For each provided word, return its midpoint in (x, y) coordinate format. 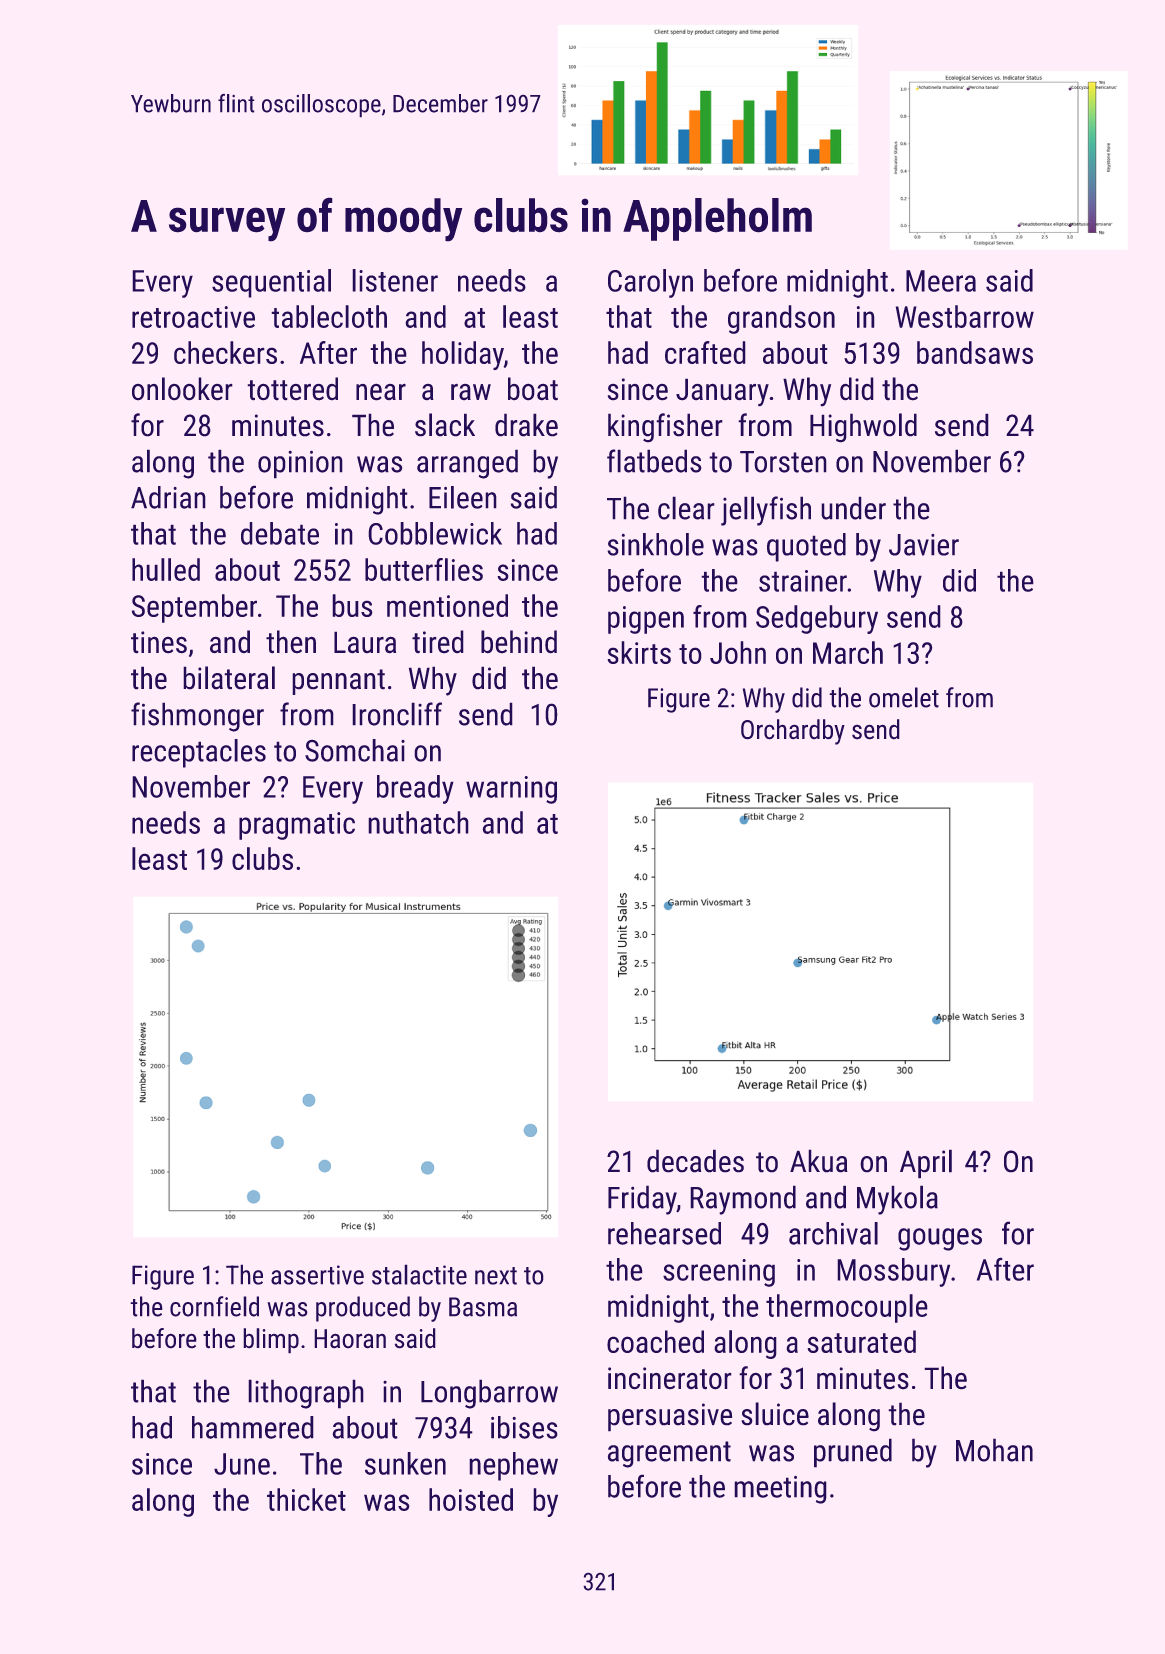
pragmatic (297, 826)
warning (511, 790)
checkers (225, 352)
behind (519, 642)
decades (695, 1161)
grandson (781, 319)
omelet (904, 697)
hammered (253, 1427)
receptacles (199, 753)
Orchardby (793, 732)
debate (280, 533)
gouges (940, 1239)
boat (533, 389)
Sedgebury (817, 619)
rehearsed (664, 1233)
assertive (317, 1275)
